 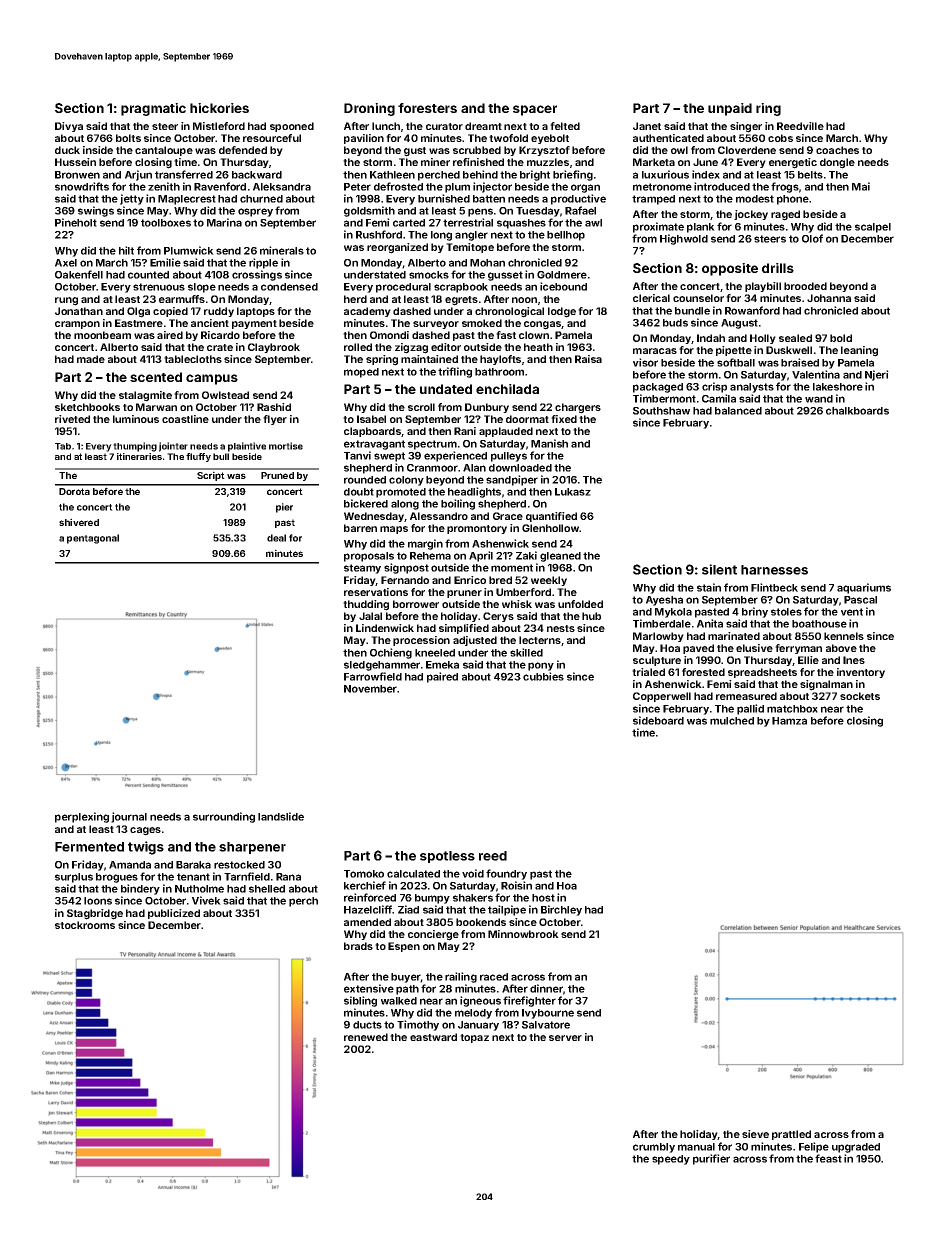 What do you see at coordinates (789, 721) in the screenshot?
I see `Hamza` at bounding box center [789, 721].
